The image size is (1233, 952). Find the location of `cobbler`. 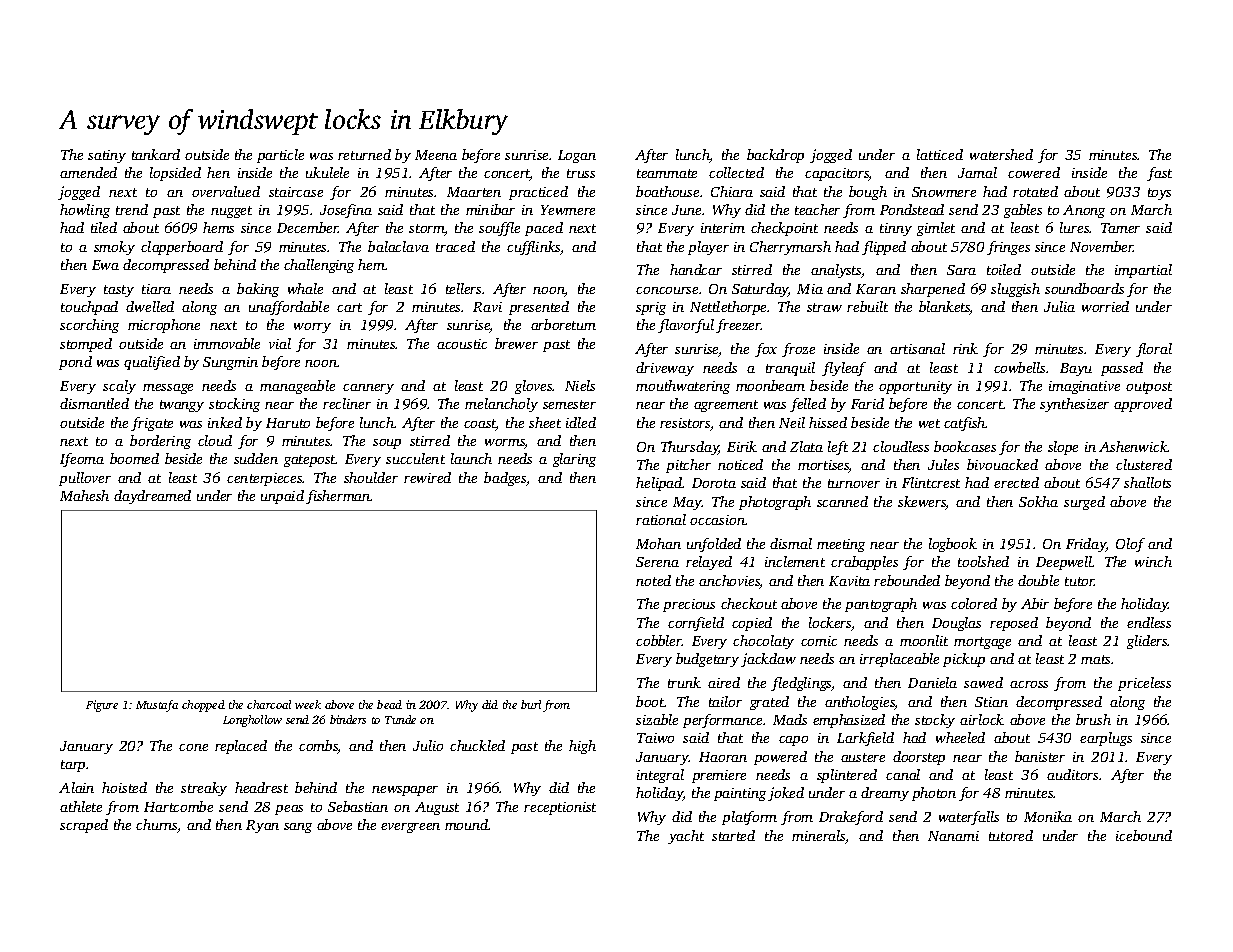

cobbler is located at coordinates (659, 640).
